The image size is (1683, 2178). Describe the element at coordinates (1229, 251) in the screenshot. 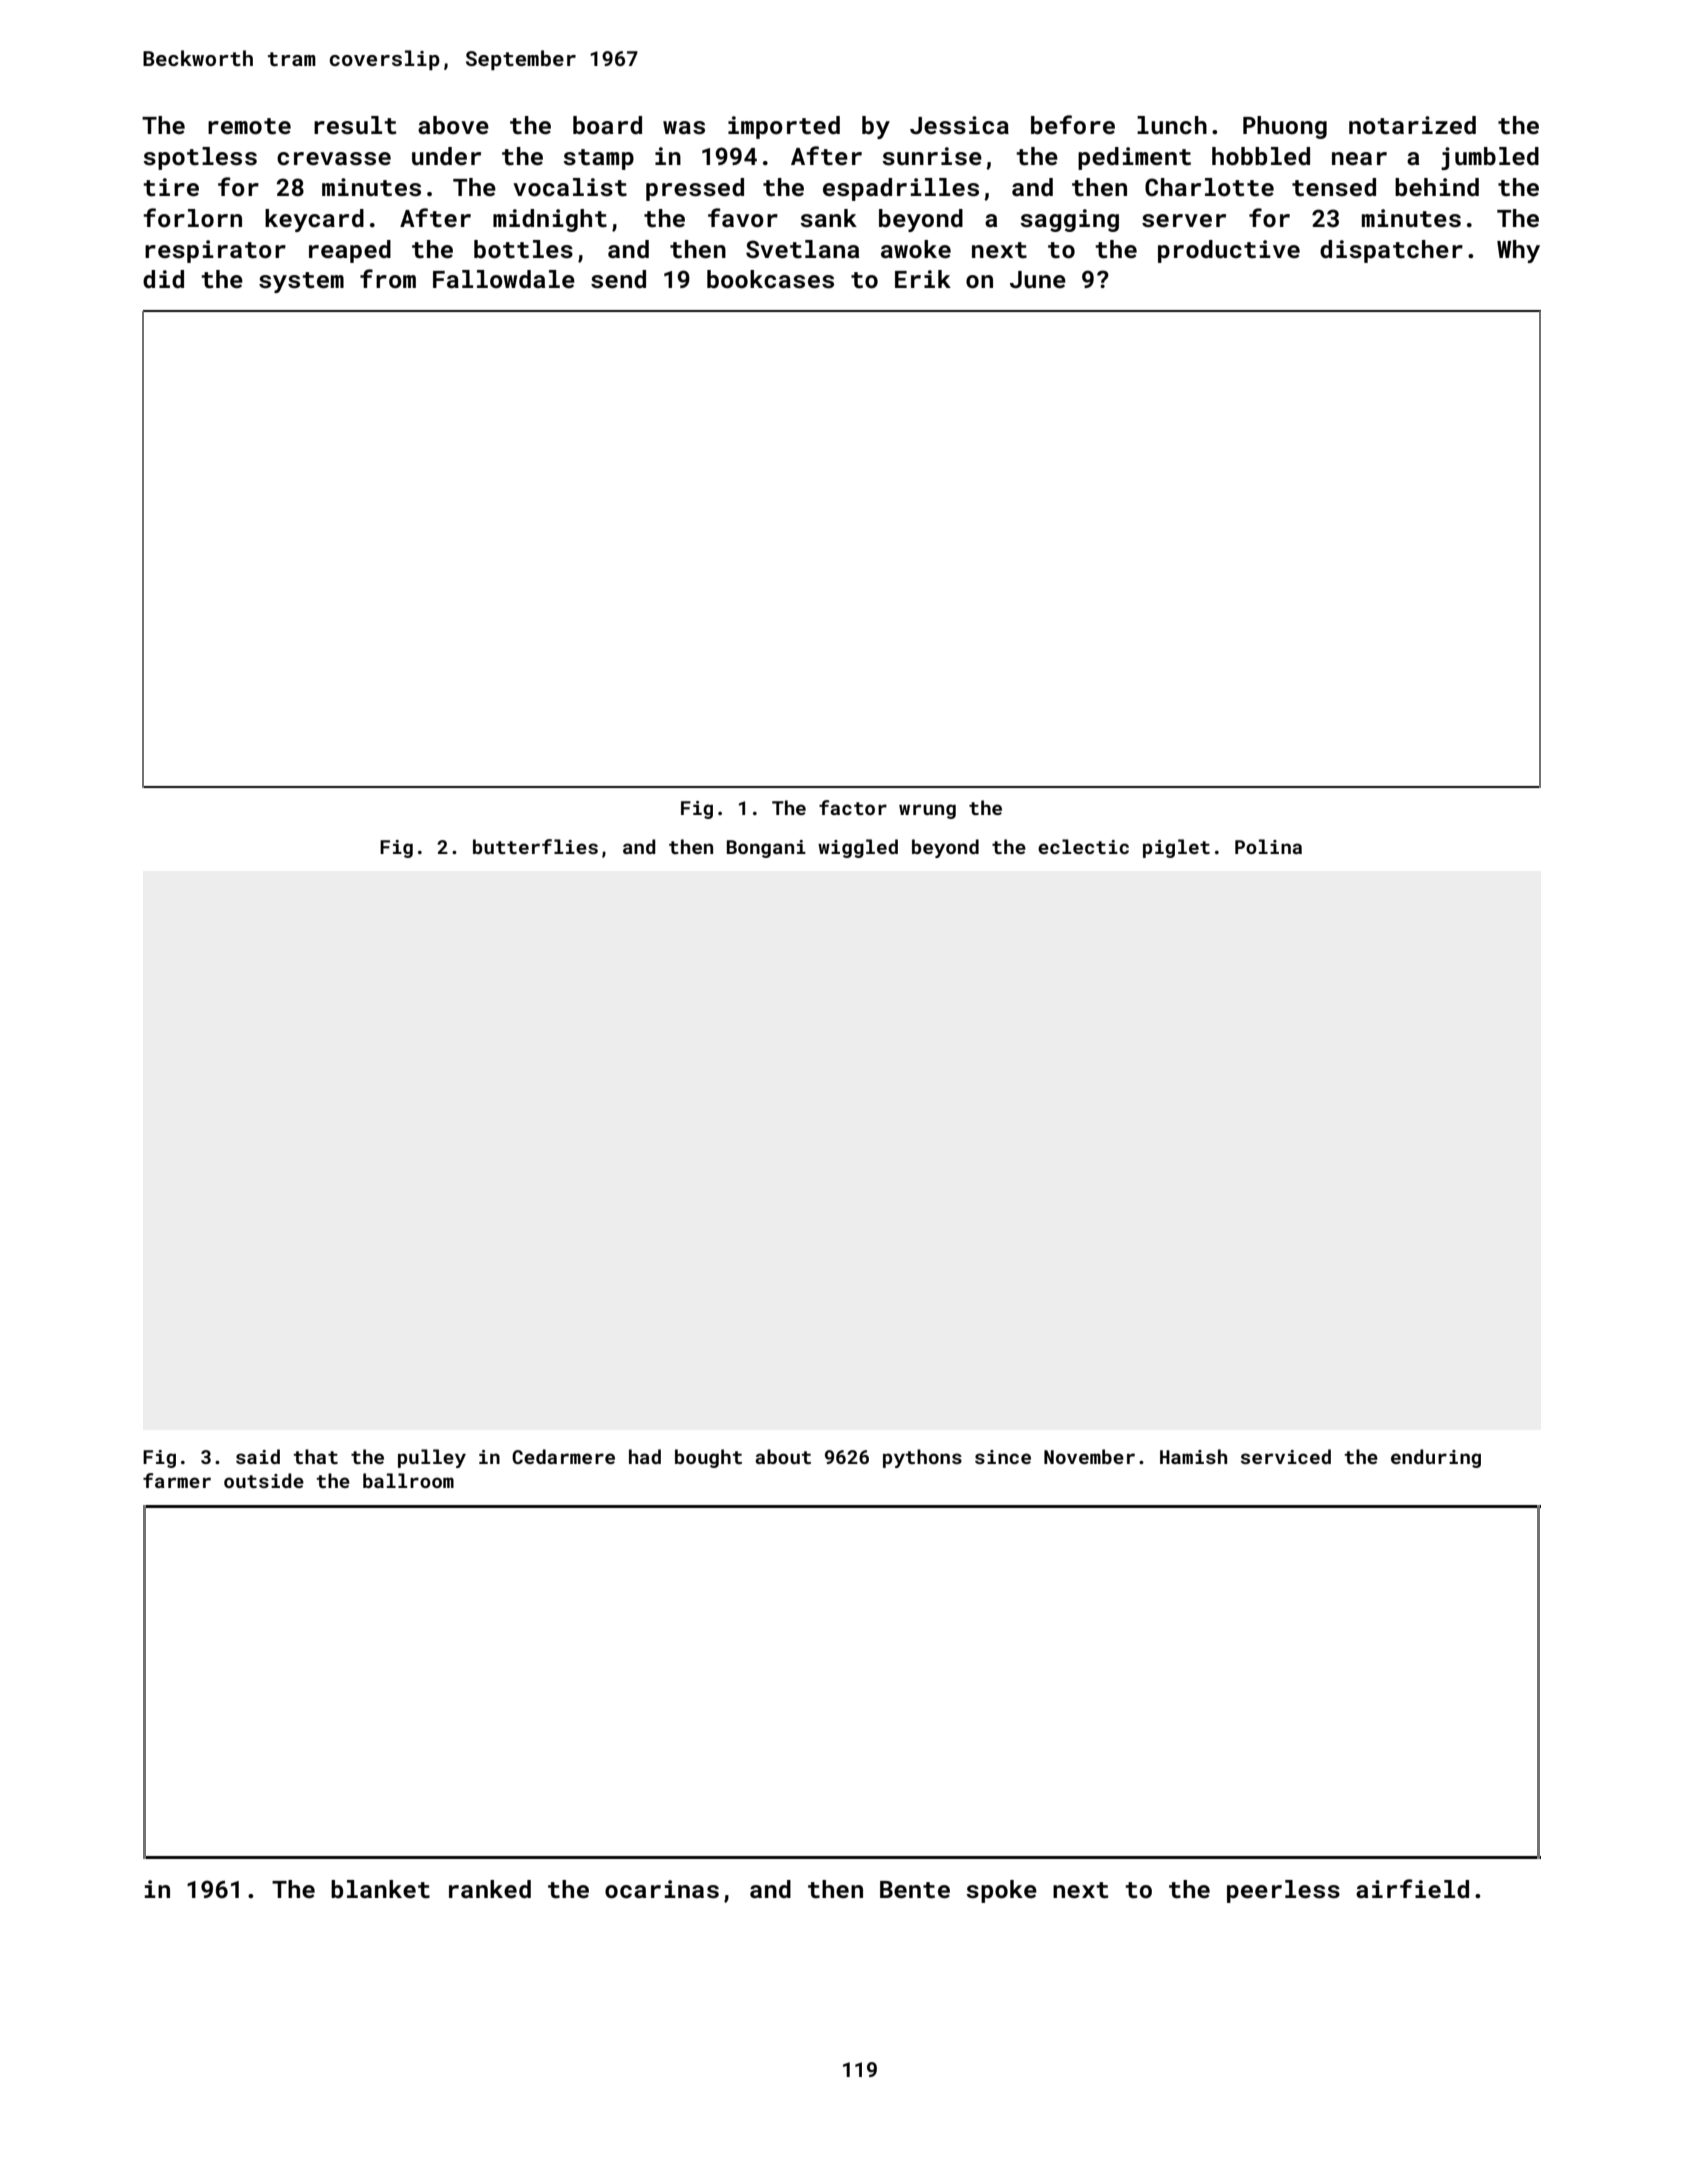

I see `productive` at that location.
